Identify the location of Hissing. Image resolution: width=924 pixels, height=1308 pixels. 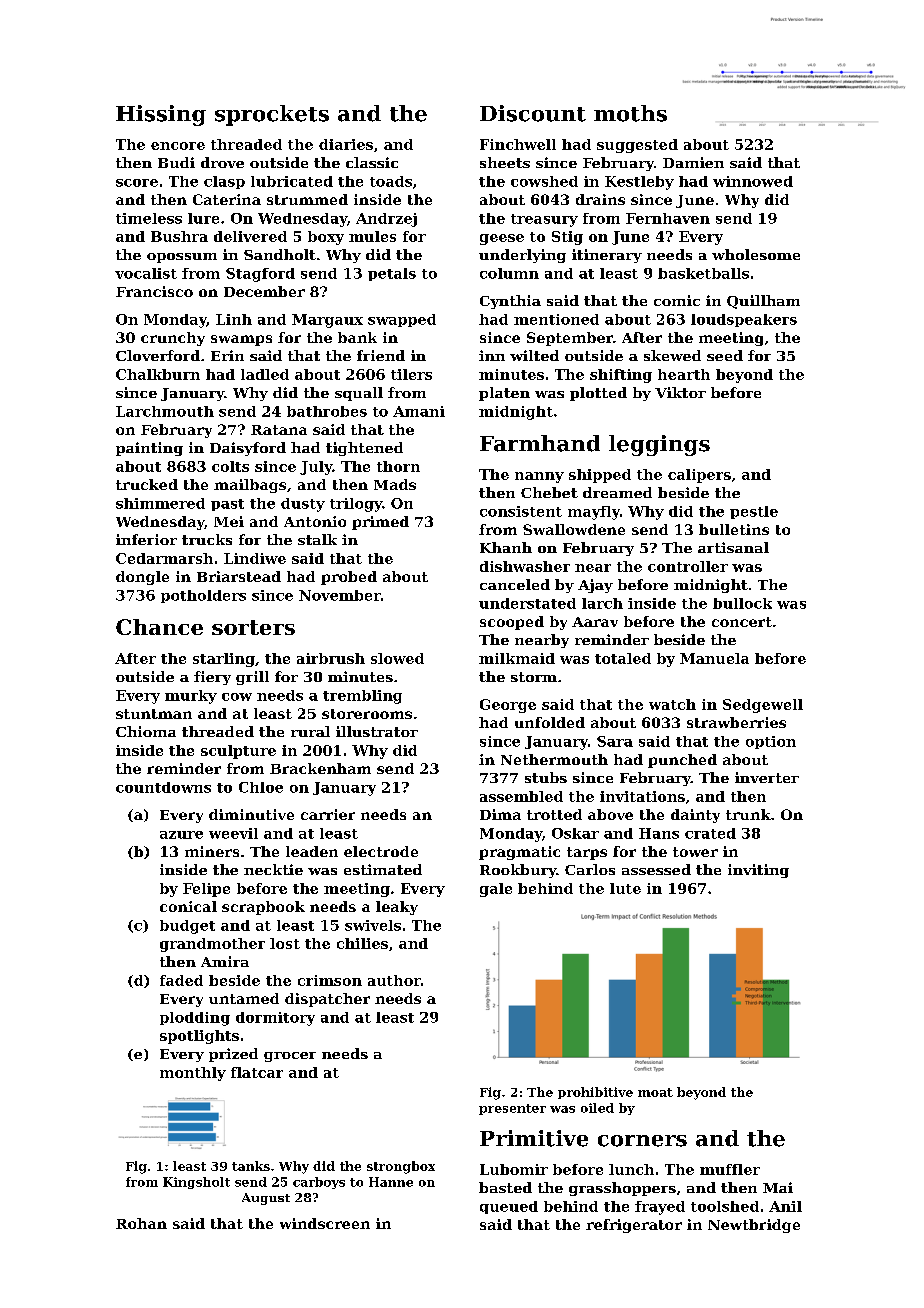
(161, 115).
